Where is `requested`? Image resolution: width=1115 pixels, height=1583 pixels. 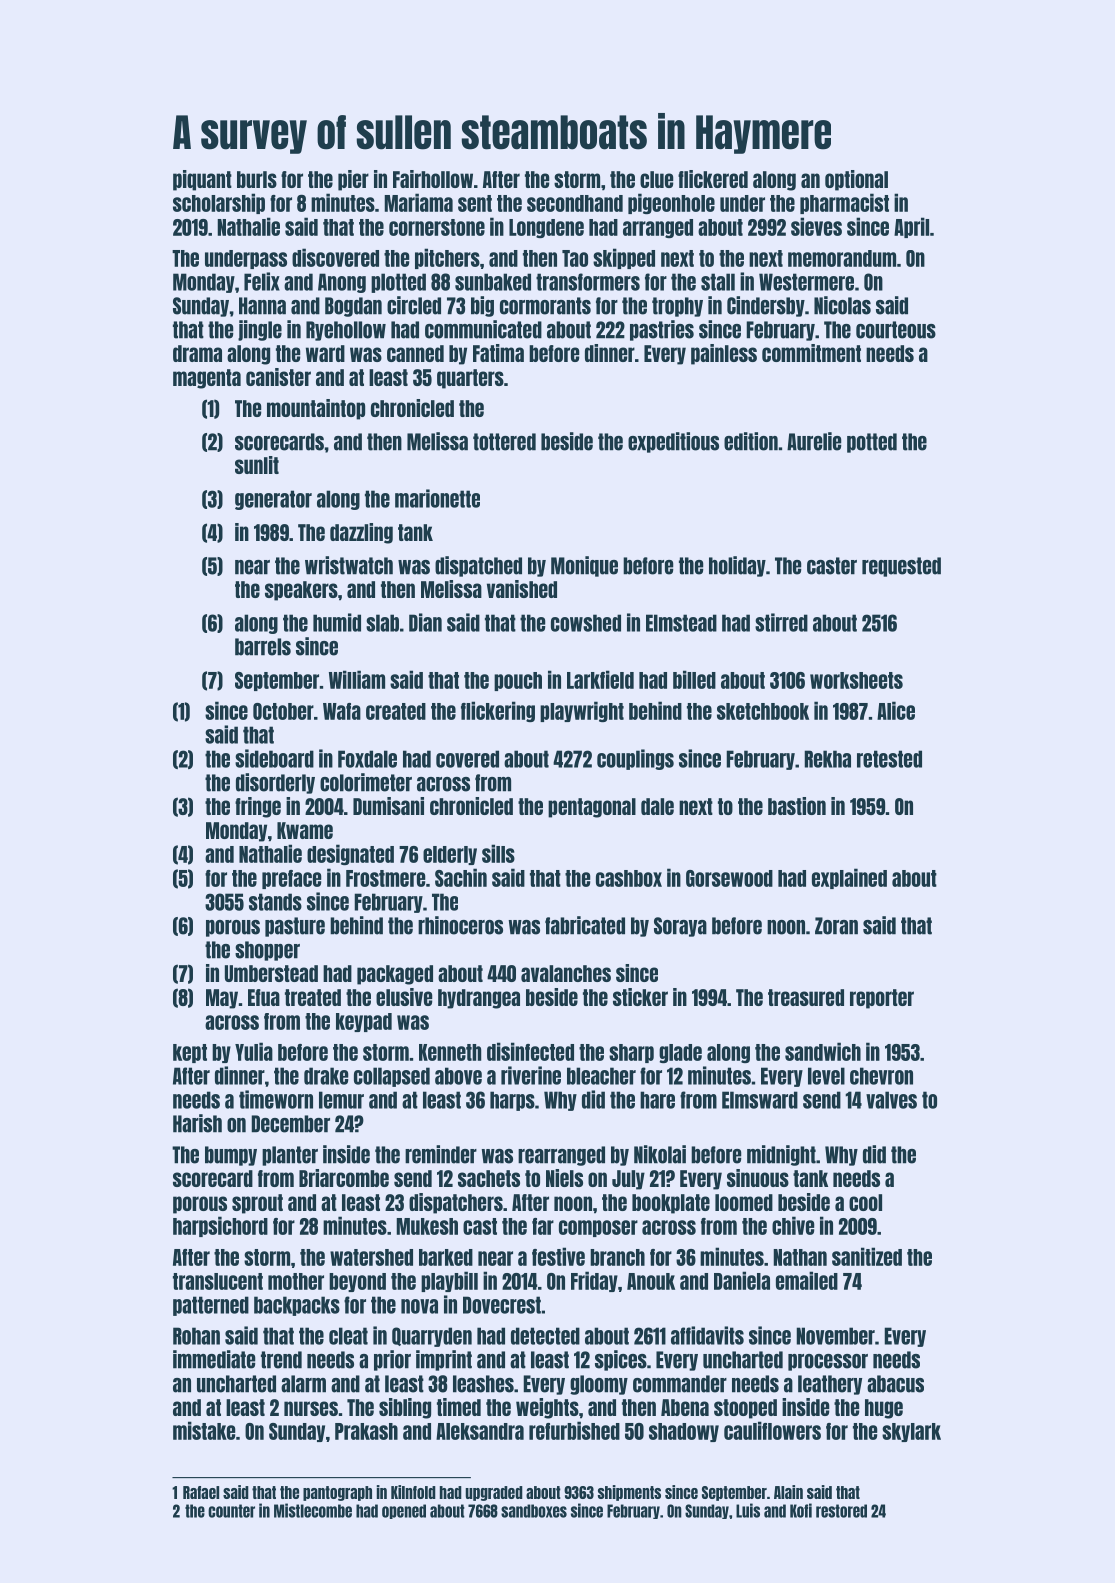 requested is located at coordinates (901, 567).
